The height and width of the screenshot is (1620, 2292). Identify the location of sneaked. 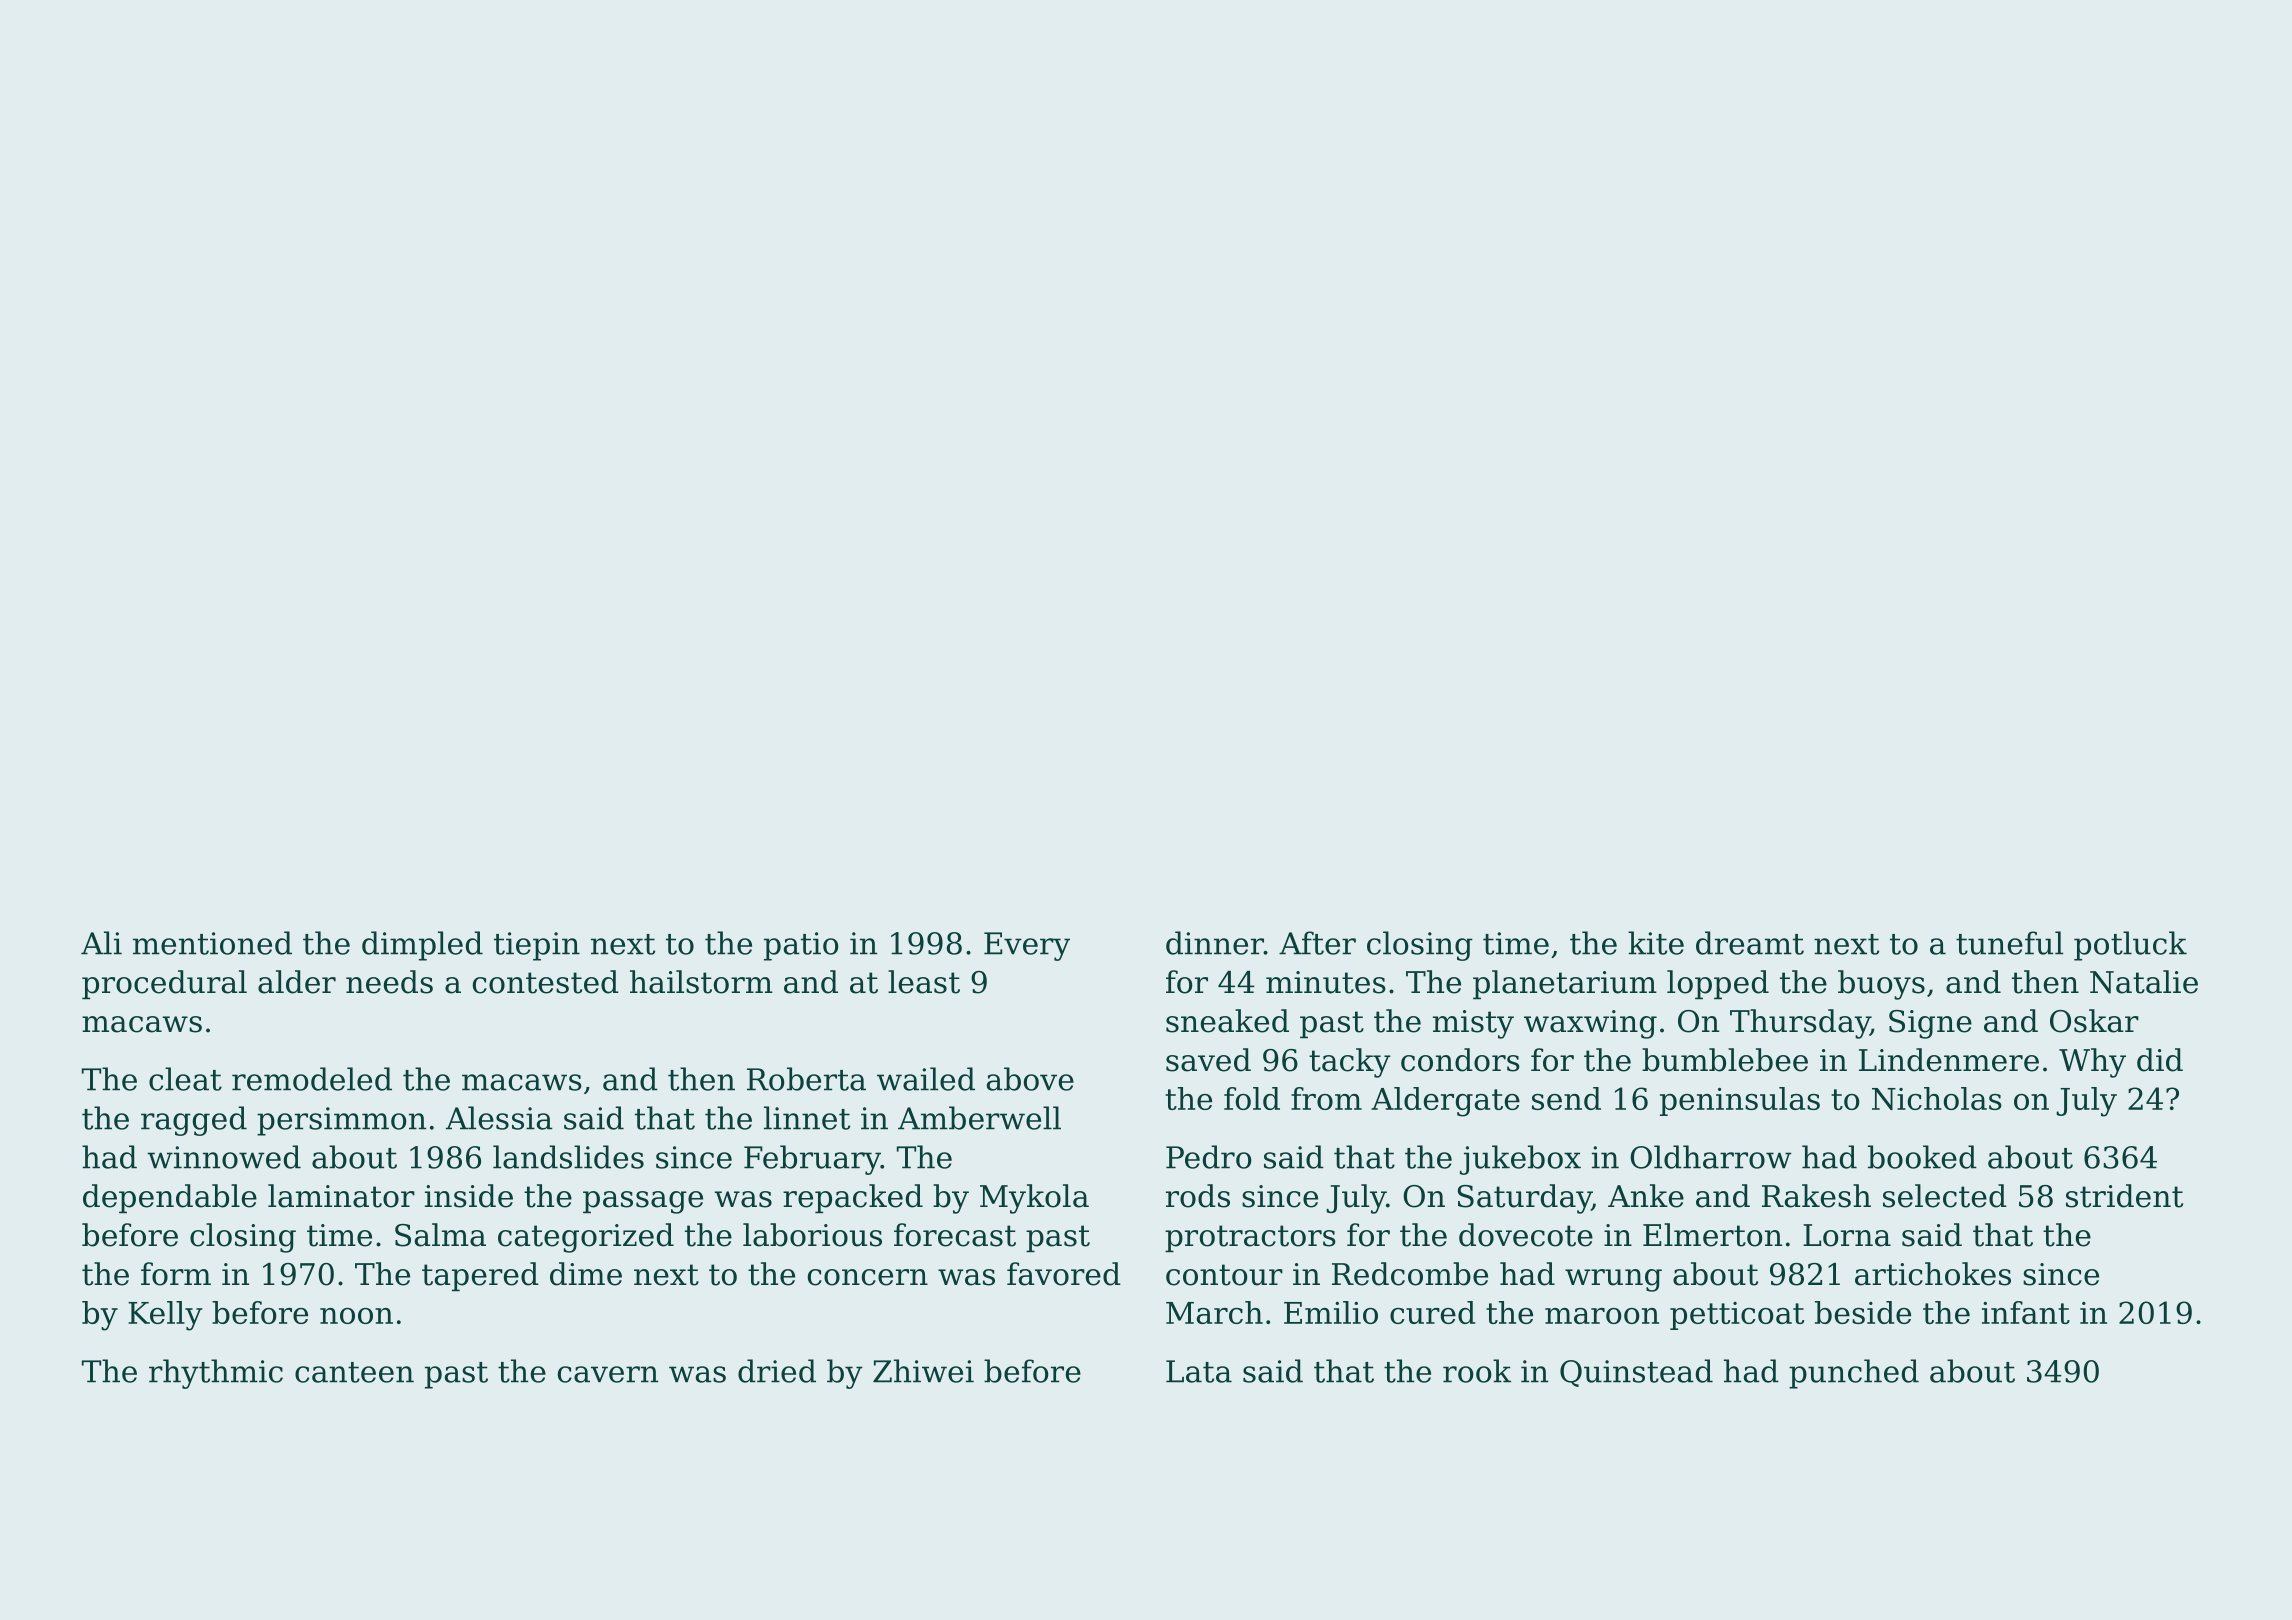
(1227, 1021).
